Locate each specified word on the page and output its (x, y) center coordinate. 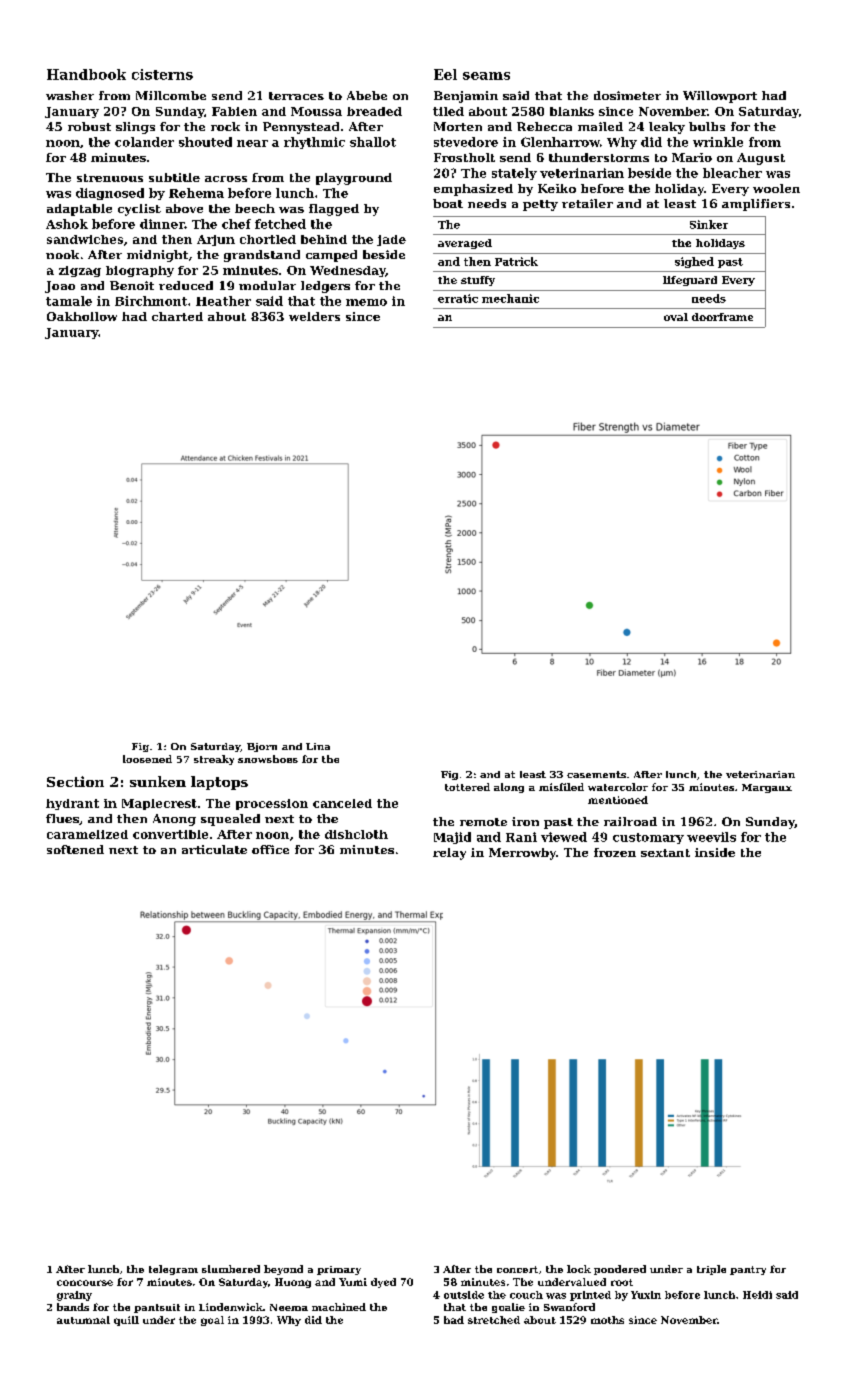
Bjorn (262, 747)
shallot (373, 142)
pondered (620, 1270)
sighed (694, 262)
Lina (318, 746)
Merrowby (522, 854)
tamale (69, 301)
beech (255, 208)
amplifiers (756, 205)
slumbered (231, 1269)
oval (676, 317)
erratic (458, 298)
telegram (173, 1270)
